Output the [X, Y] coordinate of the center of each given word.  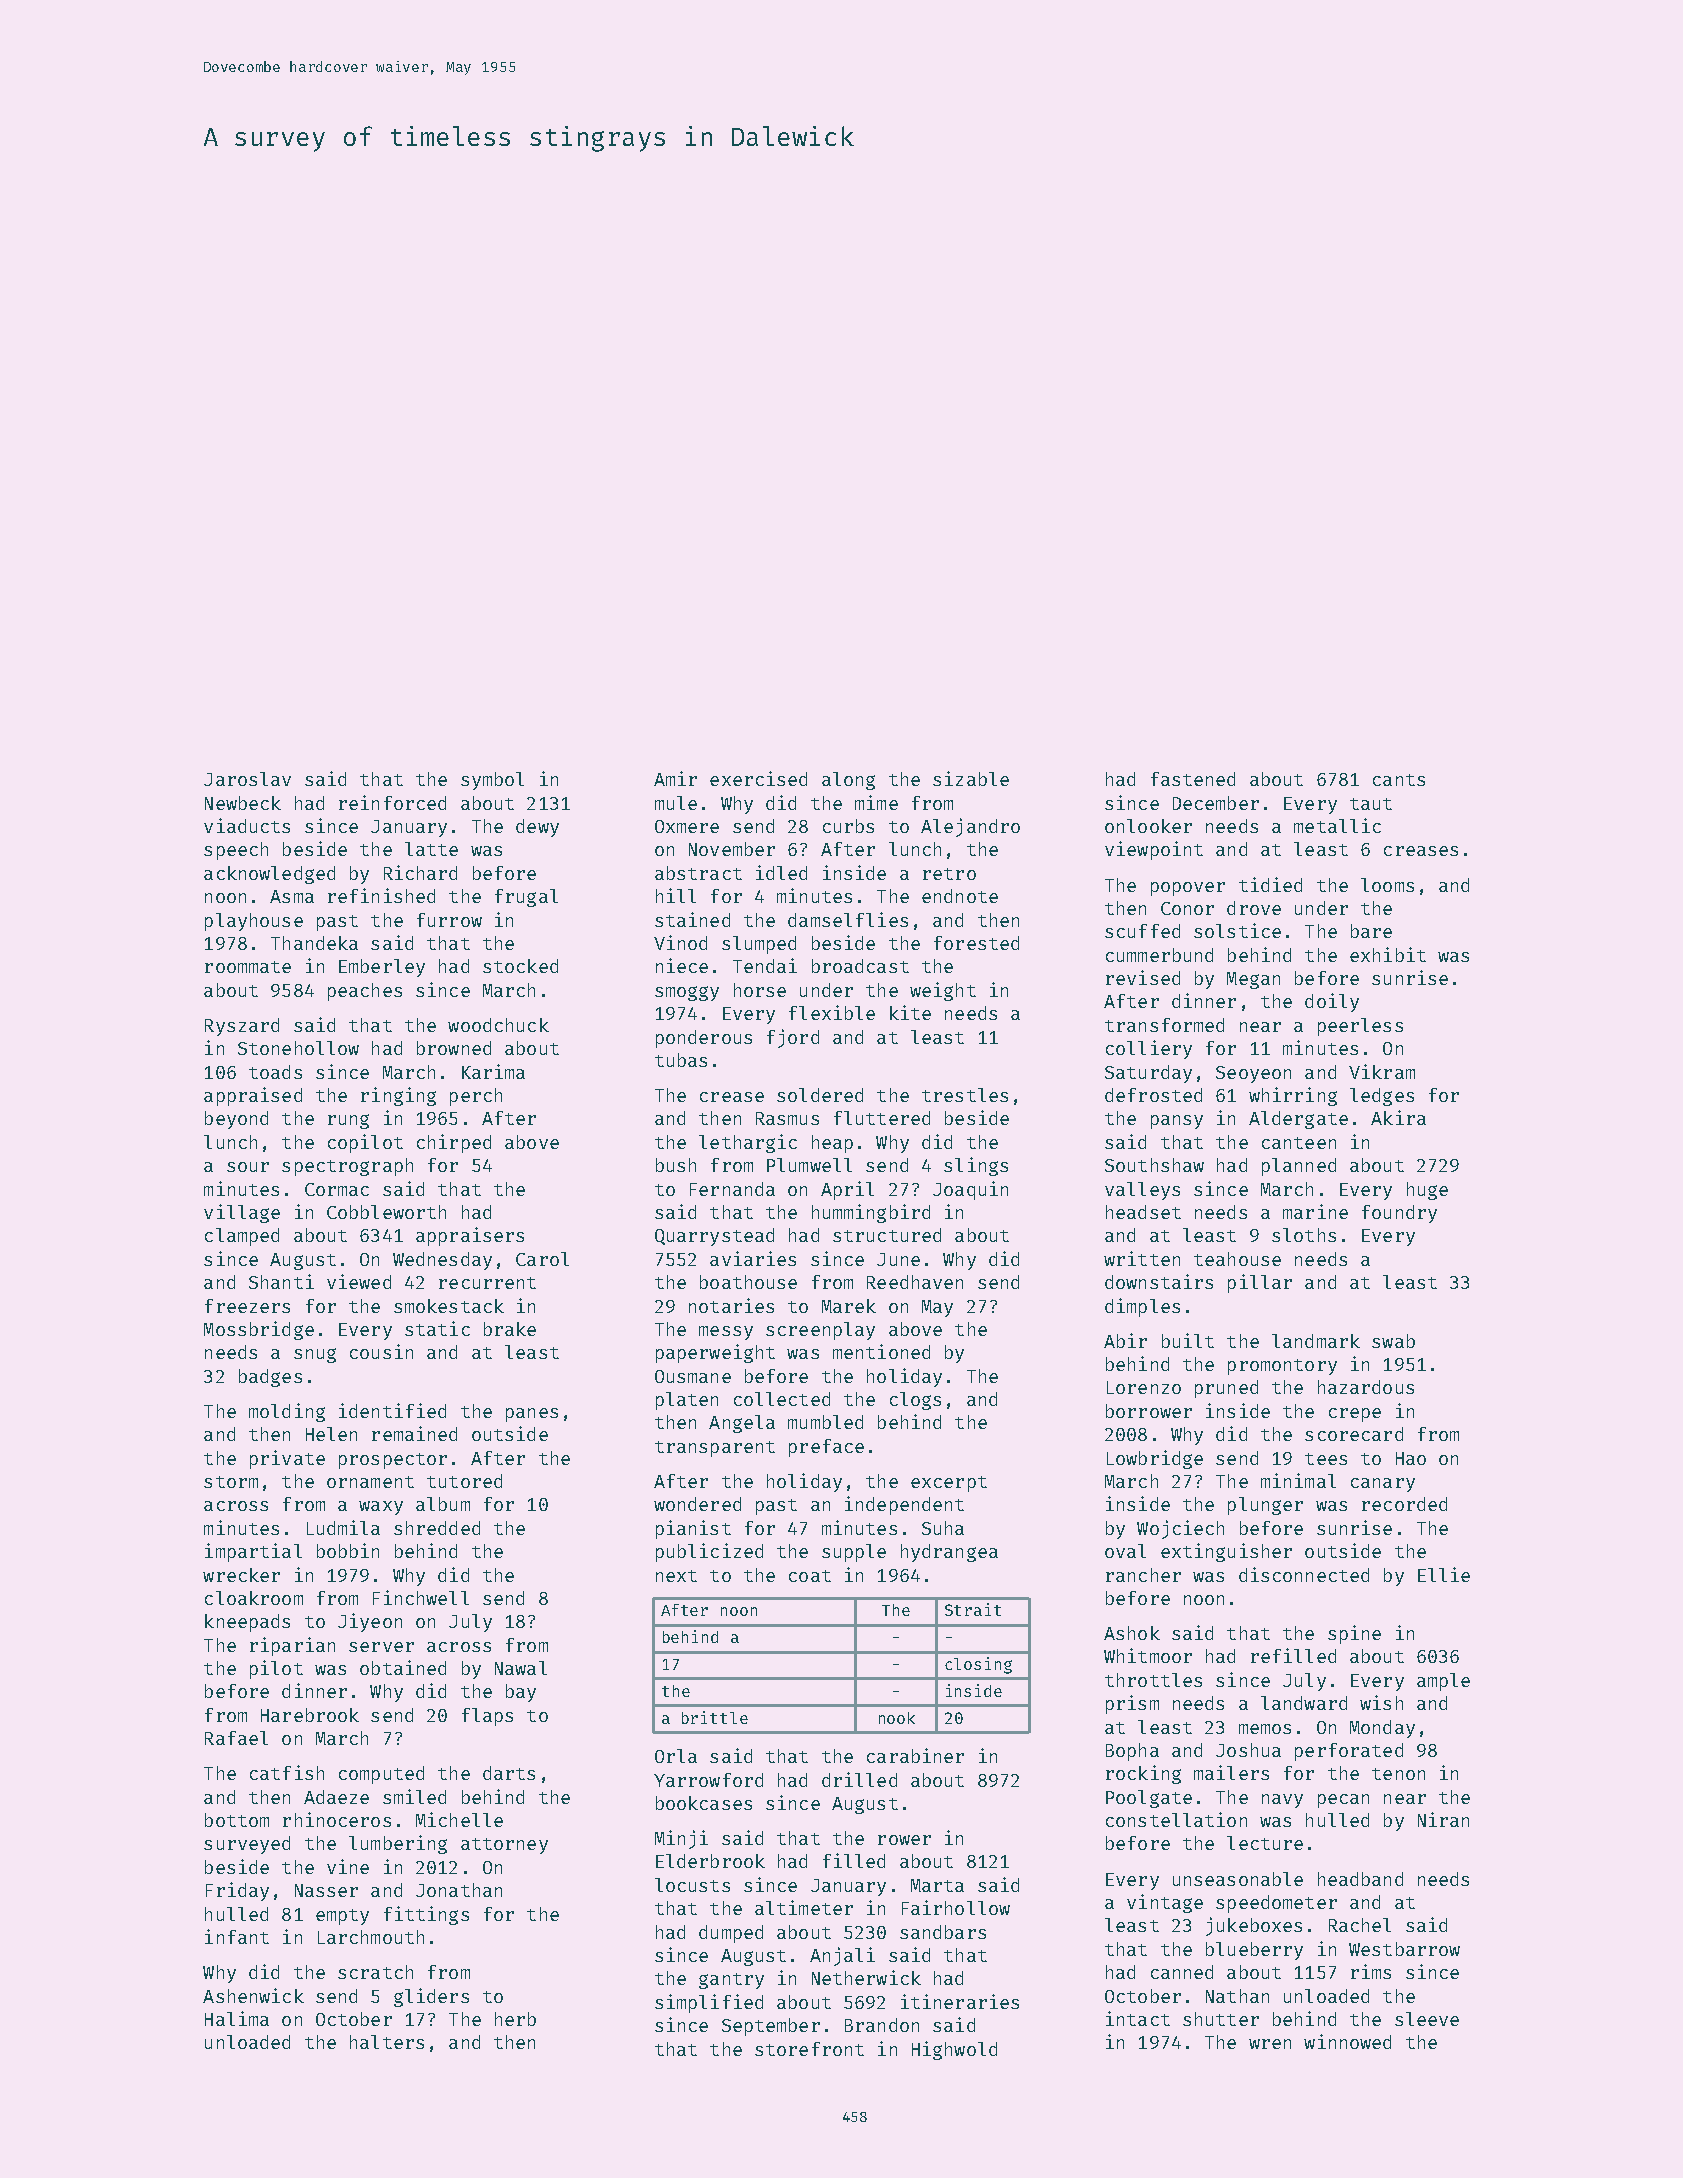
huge [1427, 1191]
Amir [675, 778]
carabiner [915, 1755]
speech [236, 851]
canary [1383, 1485]
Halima [237, 2018]
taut [1371, 804]
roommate [248, 967]
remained [414, 1433]
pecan [1343, 1801]
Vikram [1382, 1071]
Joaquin [970, 1190]
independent [904, 1505]
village [242, 1213]
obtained [403, 1667]
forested [976, 943]
